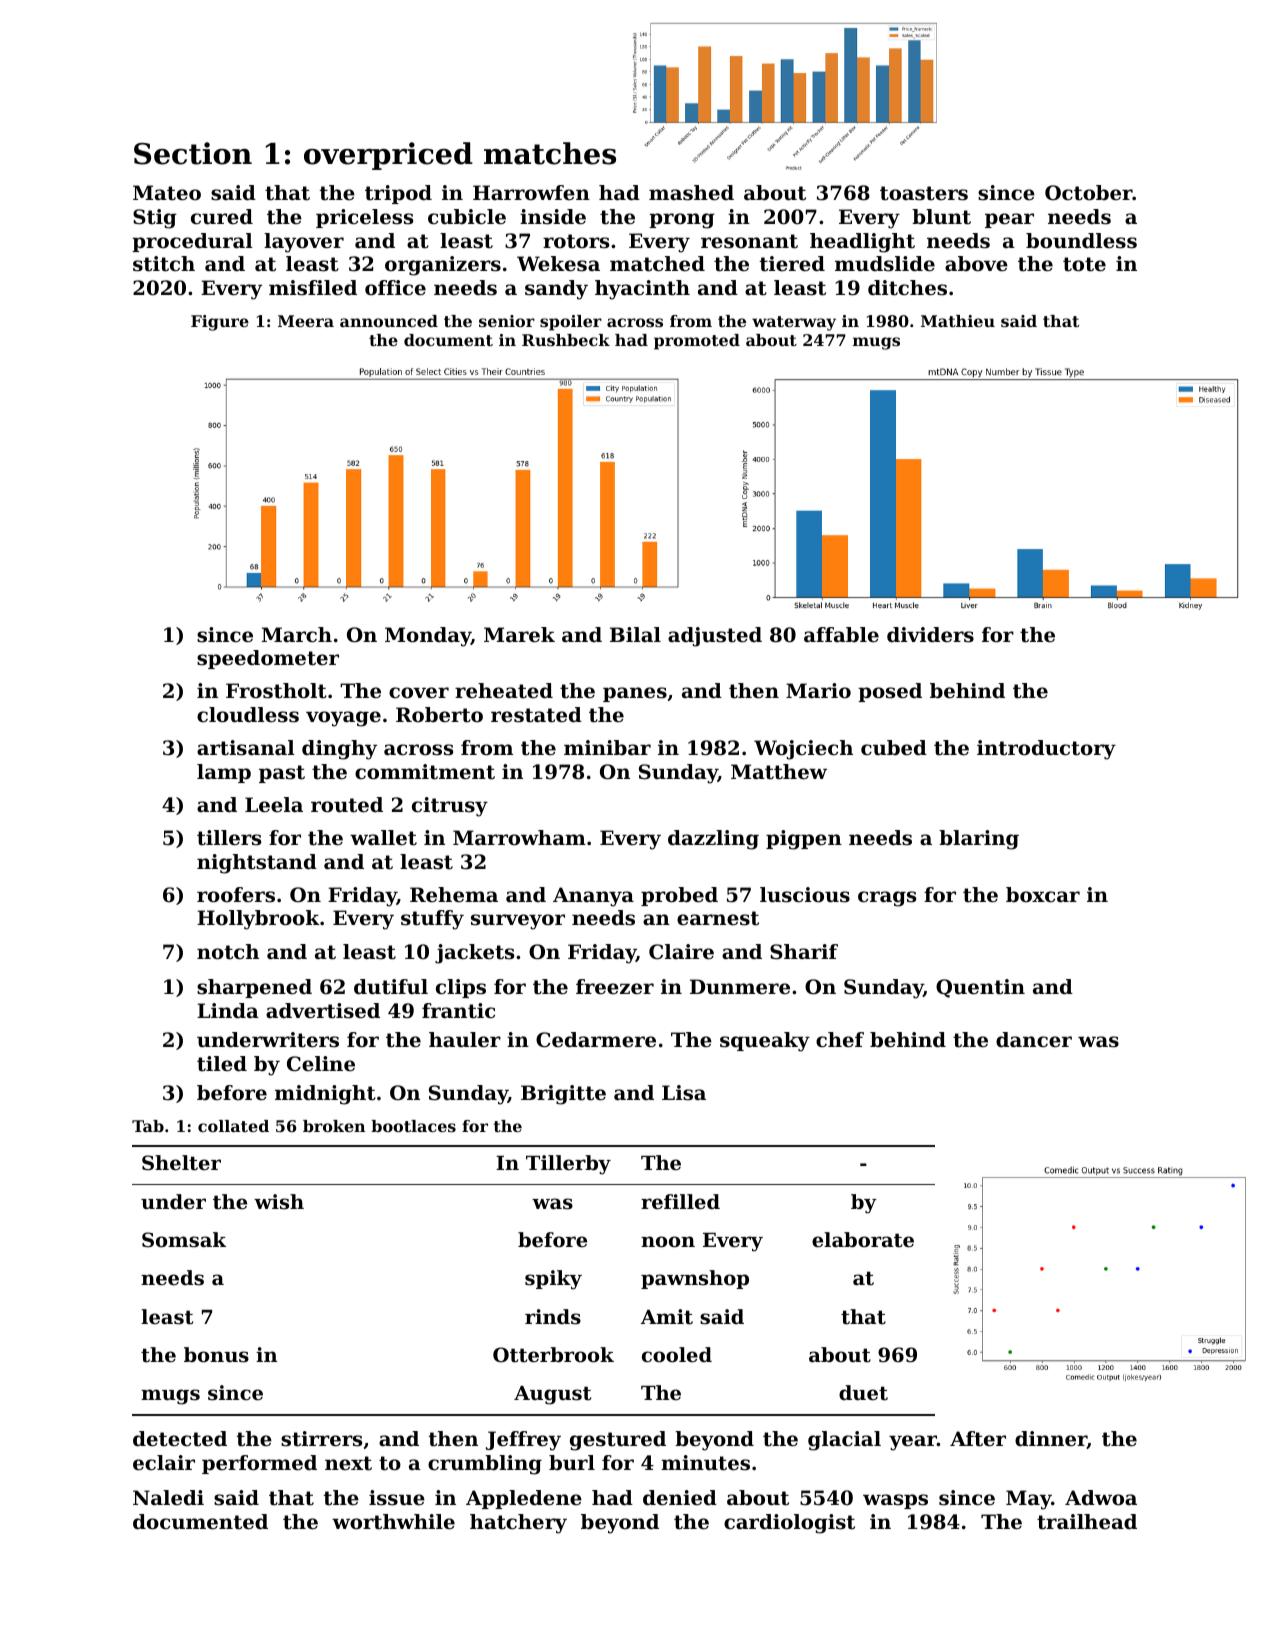  Describe the element at coordinates (924, 193) in the screenshot. I see `toasters` at that location.
